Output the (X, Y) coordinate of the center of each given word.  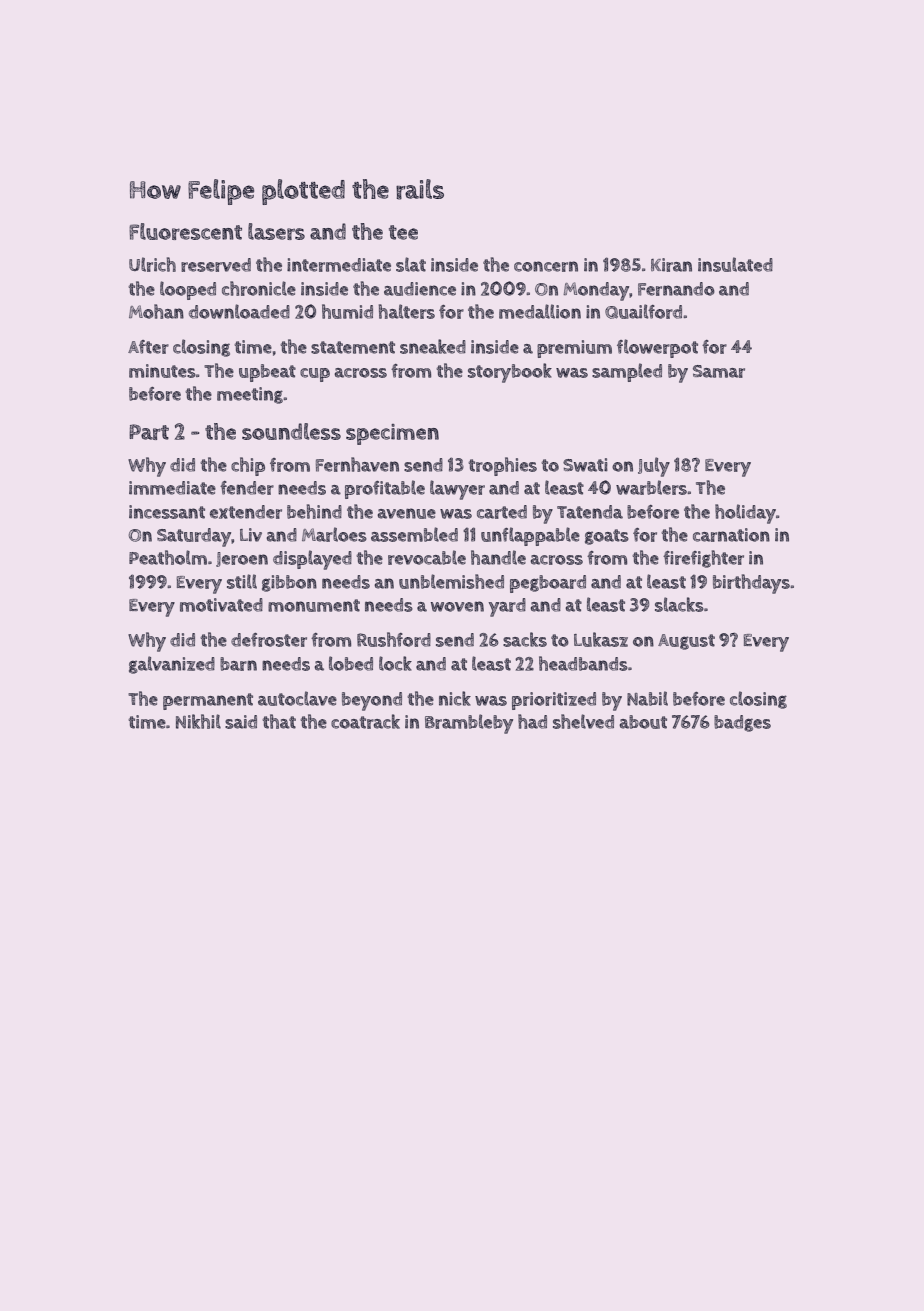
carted (502, 512)
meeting (250, 395)
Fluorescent (185, 231)
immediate (172, 488)
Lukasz (601, 639)
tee (403, 232)
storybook (510, 373)
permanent (208, 701)
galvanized (172, 665)
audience (420, 289)
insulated (735, 264)
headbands (583, 663)
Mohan (156, 311)
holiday (745, 514)
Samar (719, 371)
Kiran (671, 265)
